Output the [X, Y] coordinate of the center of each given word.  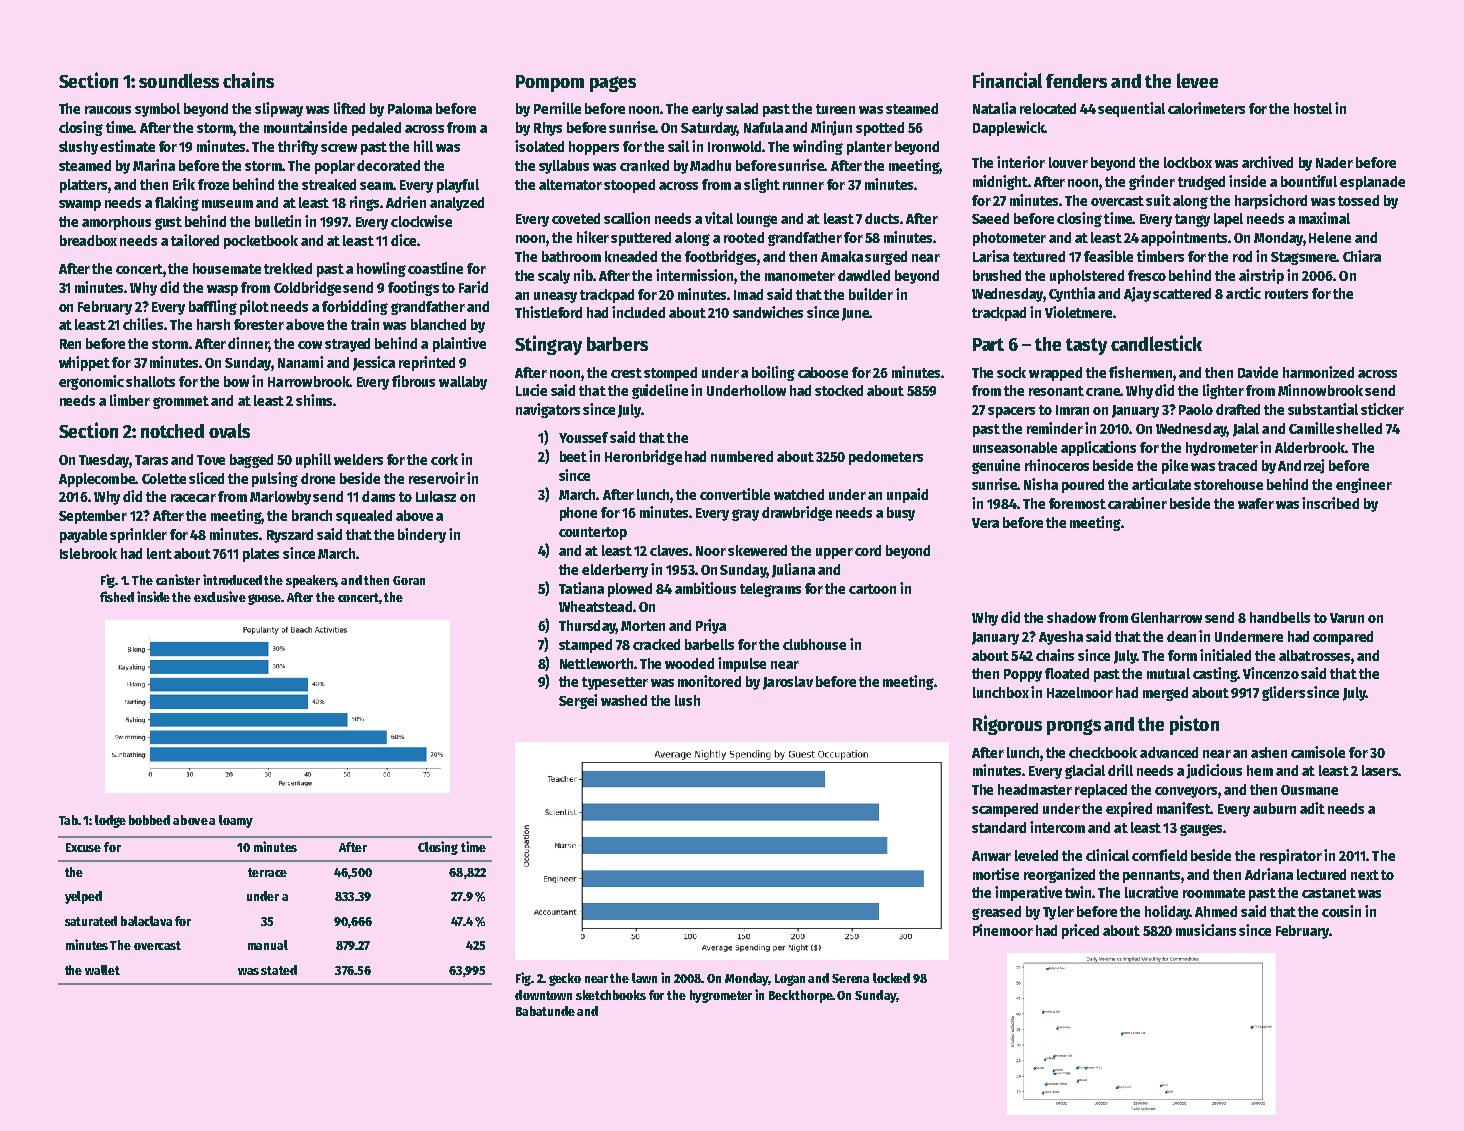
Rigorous [1007, 725]
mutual [1168, 673]
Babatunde [545, 1011]
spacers [1011, 412]
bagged [251, 461]
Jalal [1246, 430]
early [707, 110]
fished [117, 596]
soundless [179, 80]
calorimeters [1206, 108]
